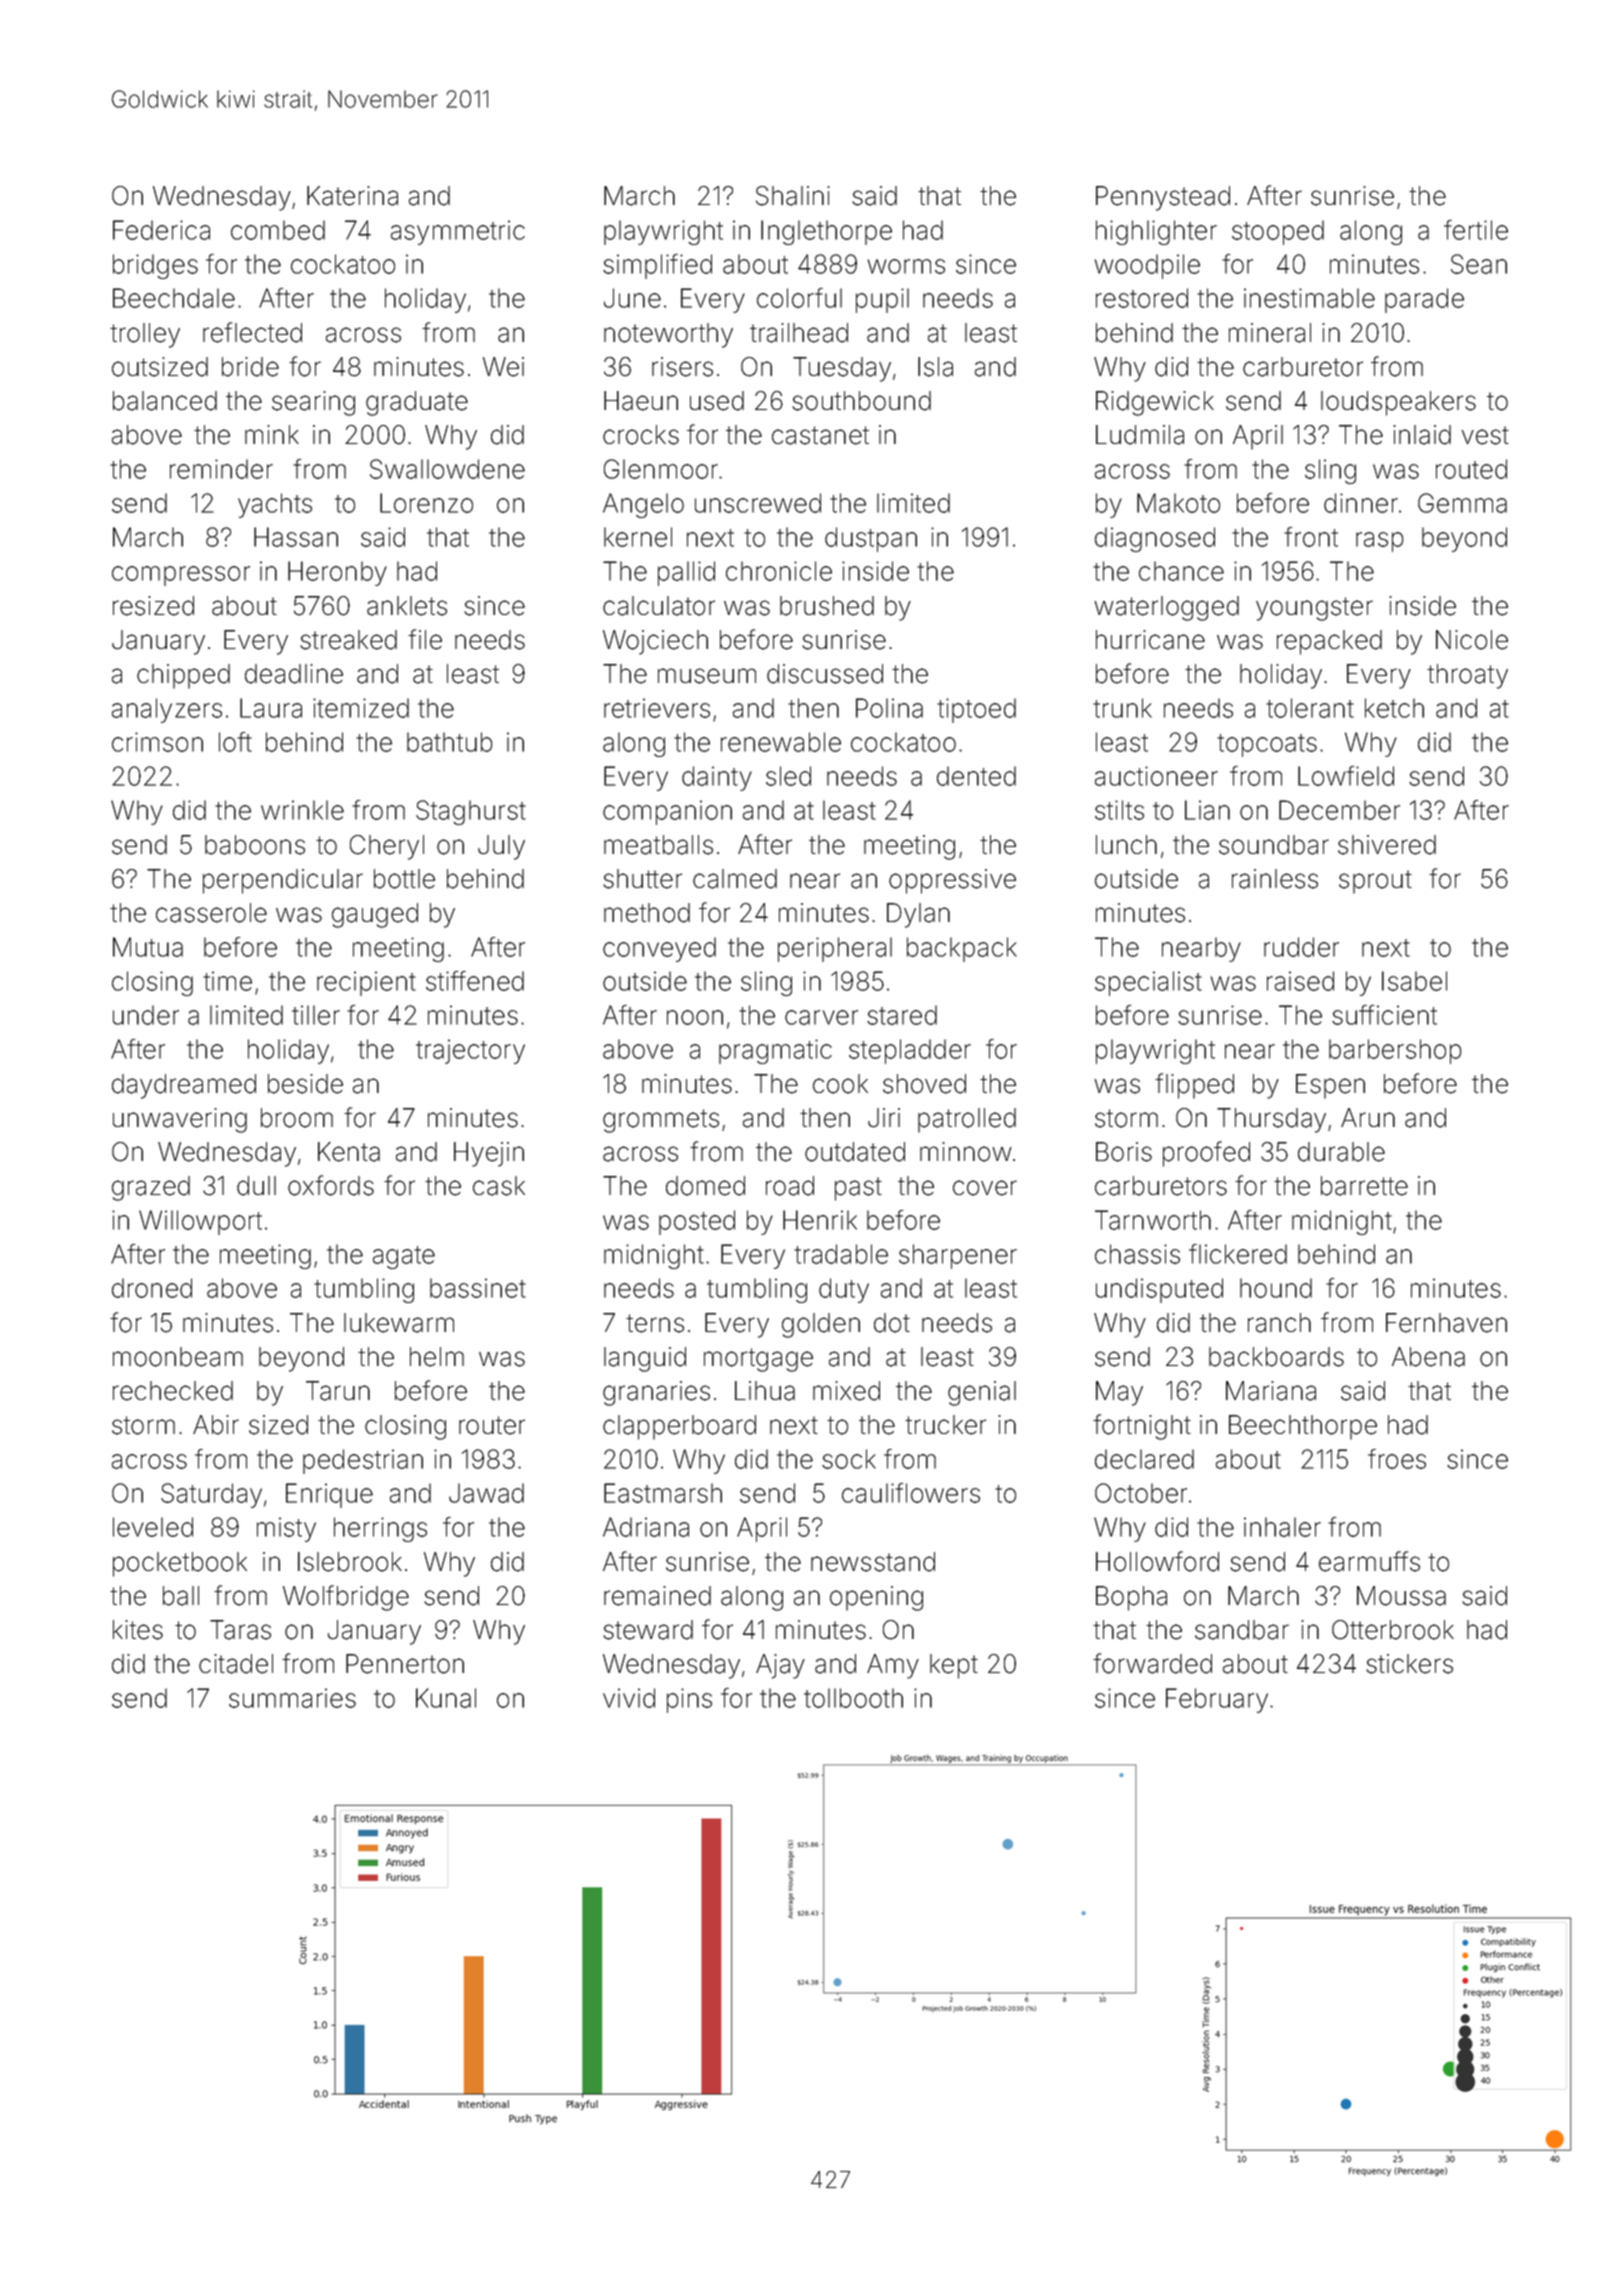 The width and height of the screenshot is (1620, 2292). What do you see at coordinates (181, 576) in the screenshot?
I see `compressor` at bounding box center [181, 576].
